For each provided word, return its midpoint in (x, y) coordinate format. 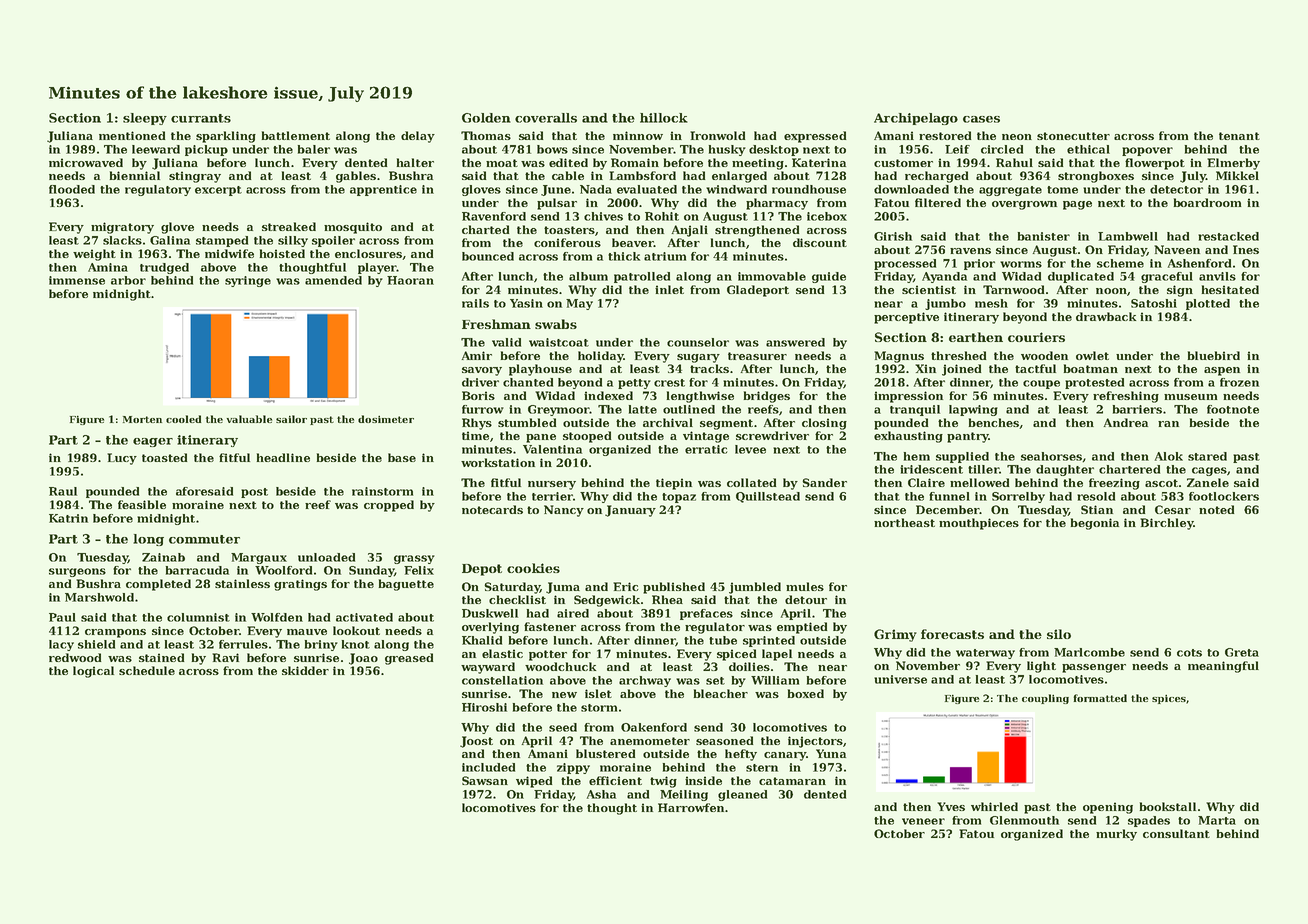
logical (93, 672)
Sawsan (485, 780)
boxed (806, 693)
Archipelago (916, 119)
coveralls (546, 118)
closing (824, 424)
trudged (164, 268)
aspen (1222, 371)
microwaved (86, 162)
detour (806, 599)
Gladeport (758, 291)
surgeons (77, 572)
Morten (142, 419)
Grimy (895, 635)
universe (900, 679)
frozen (1239, 382)
